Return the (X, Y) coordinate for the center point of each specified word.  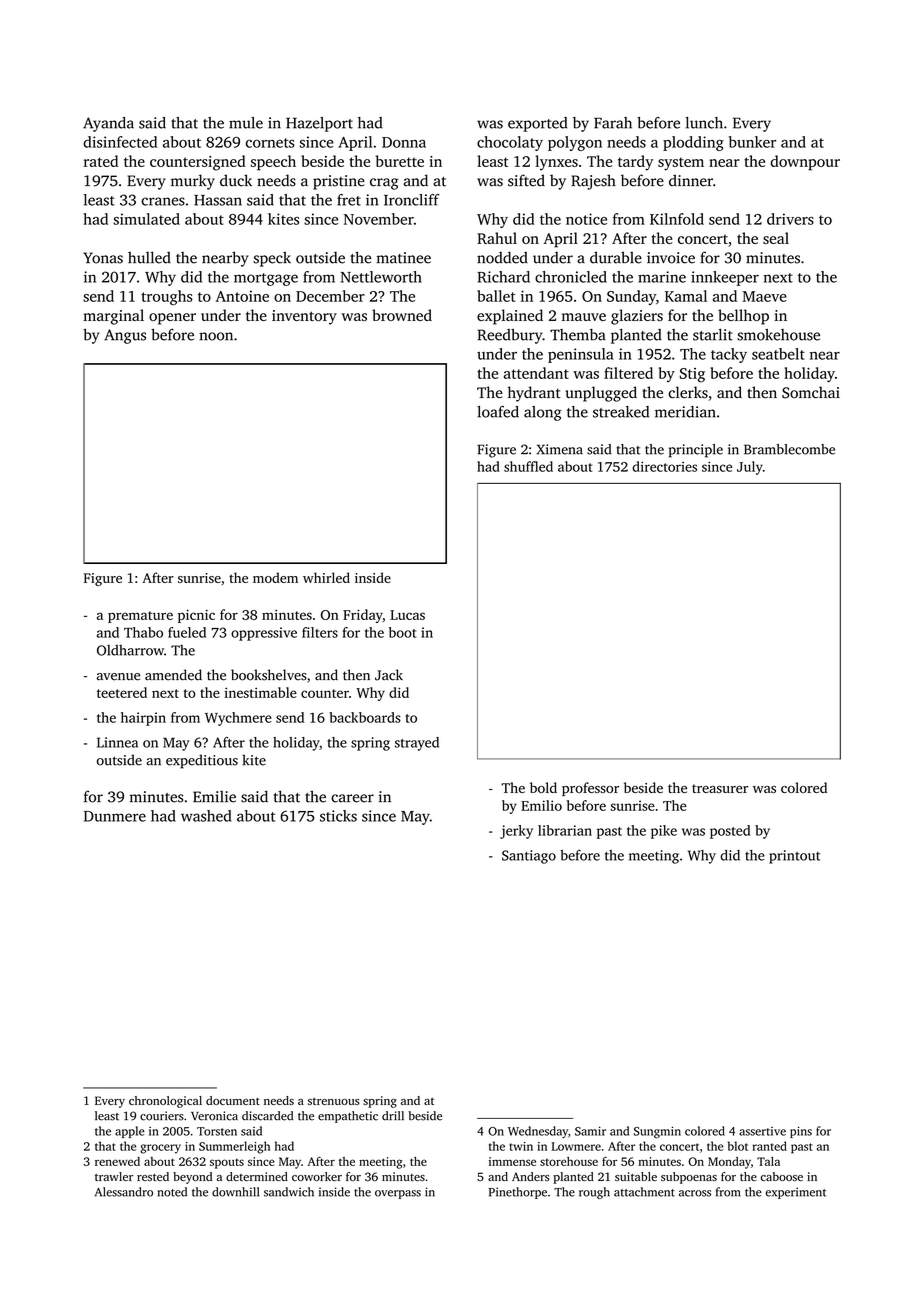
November (379, 219)
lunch (704, 123)
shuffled (528, 466)
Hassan (218, 200)
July (750, 468)
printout (794, 857)
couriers (162, 1116)
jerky (516, 832)
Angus (125, 336)
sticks (338, 816)
